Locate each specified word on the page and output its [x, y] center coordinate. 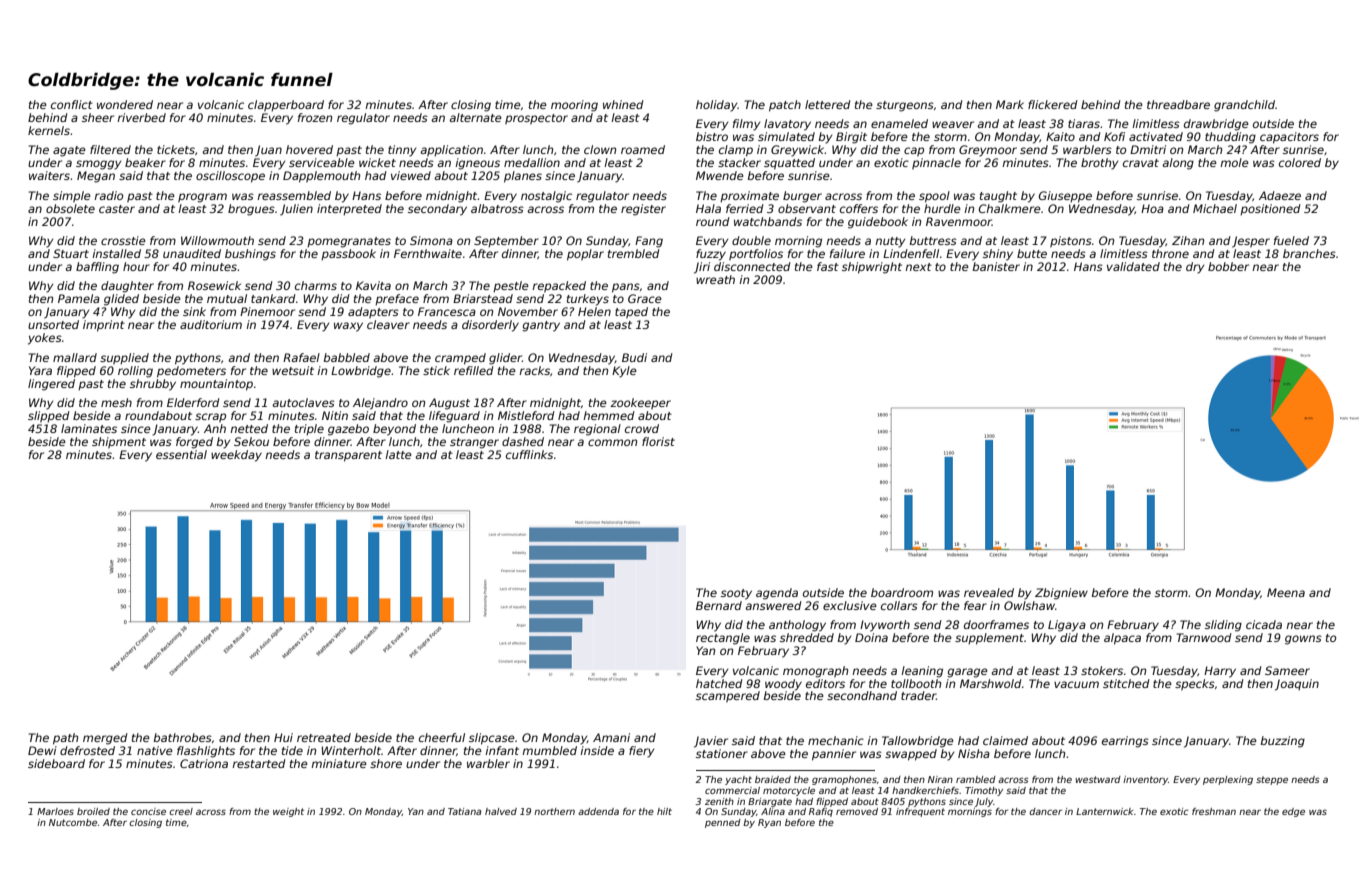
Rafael [301, 357]
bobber [1228, 266]
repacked [559, 286]
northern [554, 811]
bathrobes [183, 737]
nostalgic [546, 197]
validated [1133, 266]
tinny [402, 151]
